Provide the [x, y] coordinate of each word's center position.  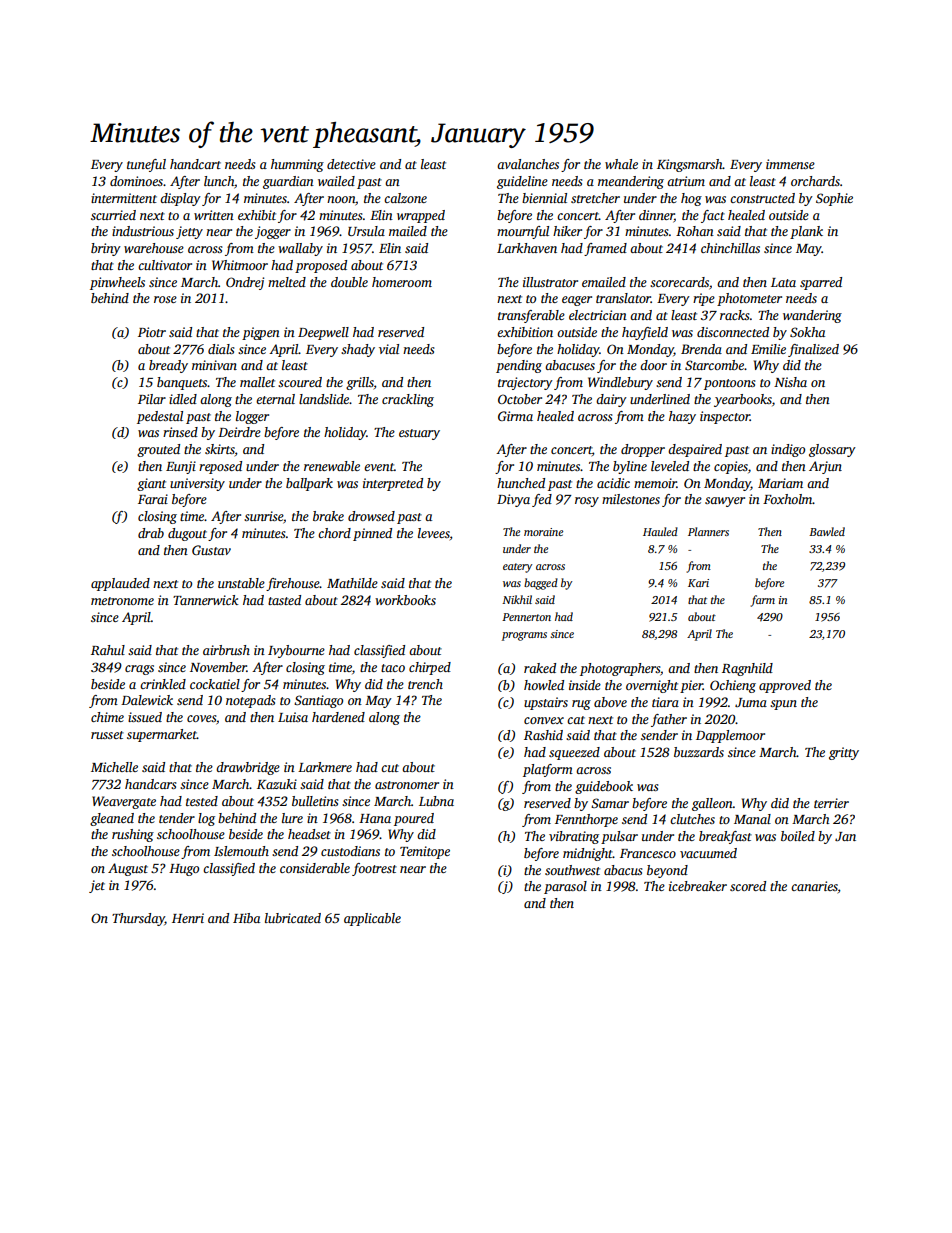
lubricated [293, 918]
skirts [220, 450]
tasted [284, 600]
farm [762, 601]
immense [790, 164]
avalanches [528, 164]
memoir [655, 483]
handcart [195, 164]
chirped [430, 668]
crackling [408, 400]
